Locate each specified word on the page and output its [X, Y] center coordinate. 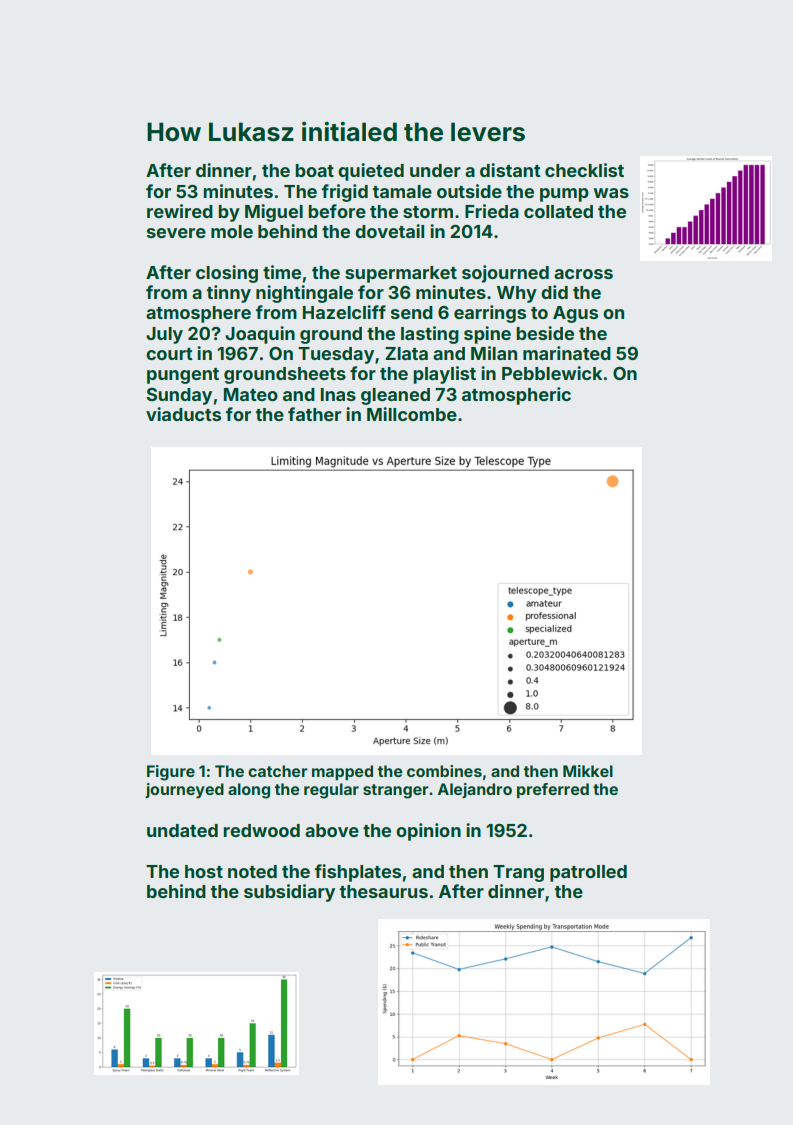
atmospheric [516, 396]
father [314, 414]
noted [252, 871]
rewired [180, 211]
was [611, 193]
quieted [371, 172]
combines [444, 771]
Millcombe [412, 414]
